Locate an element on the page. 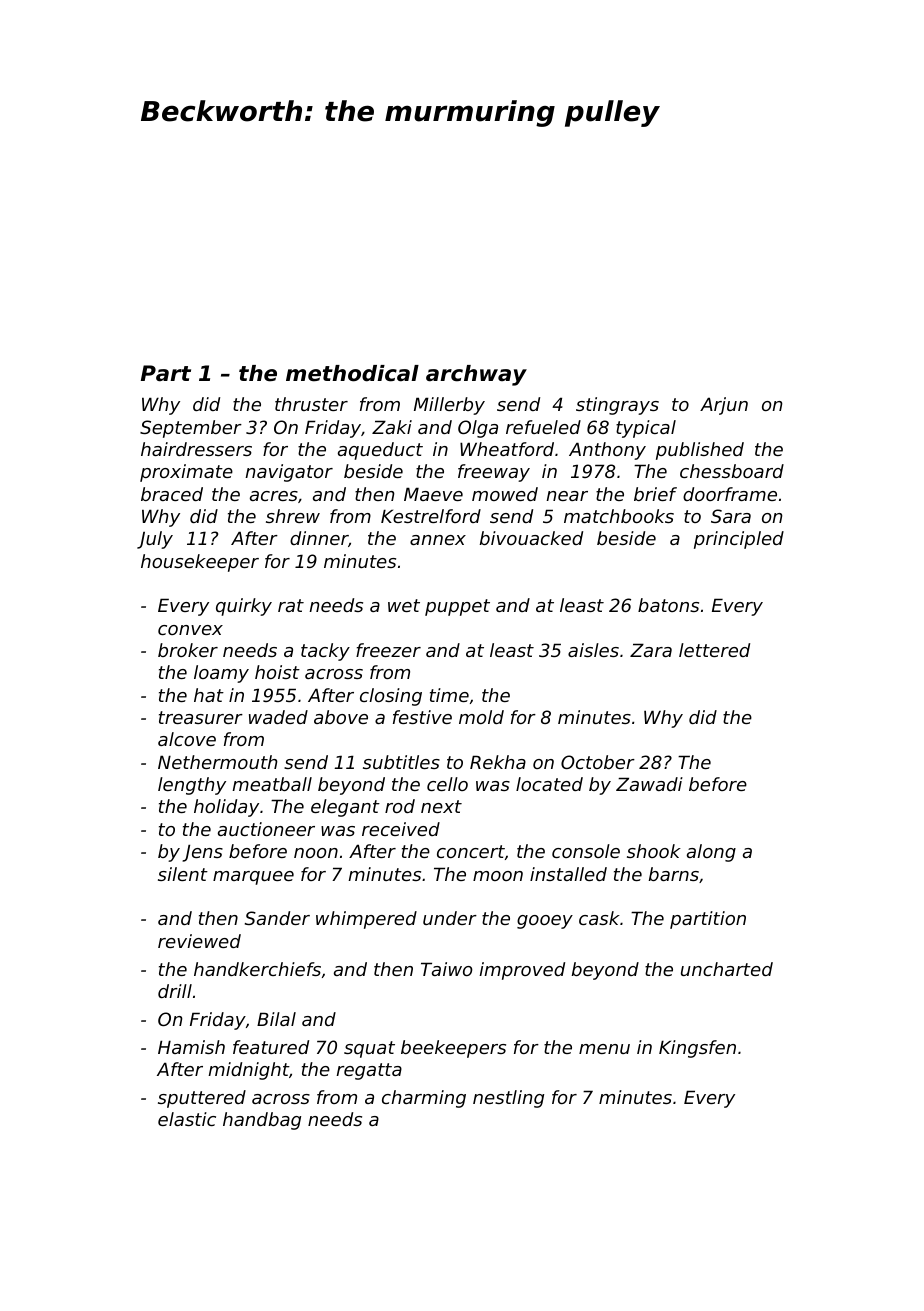  featured is located at coordinates (271, 1047).
